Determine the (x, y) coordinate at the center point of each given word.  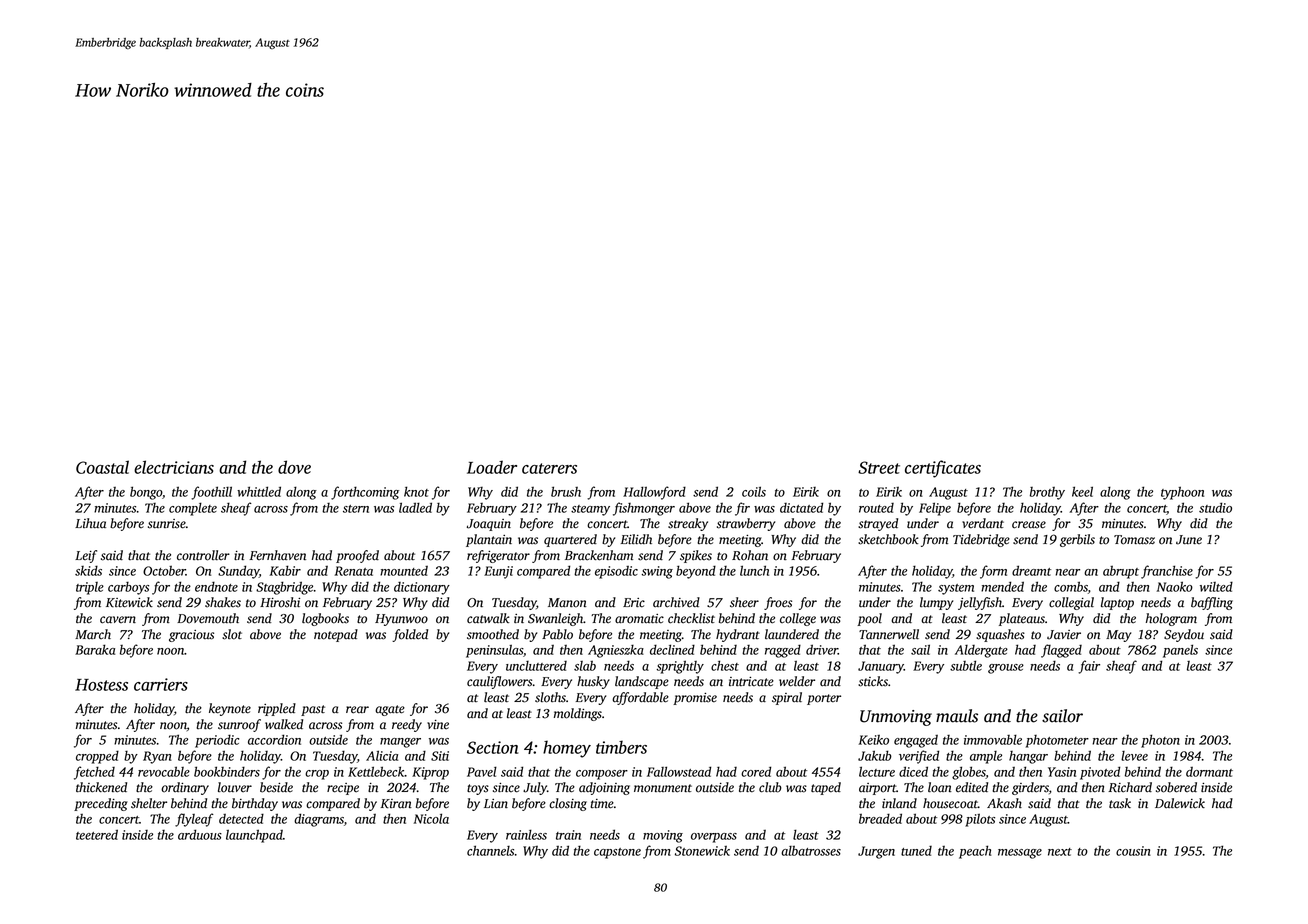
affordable (640, 698)
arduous (200, 834)
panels (1180, 651)
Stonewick (702, 851)
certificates (943, 469)
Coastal (102, 467)
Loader (492, 467)
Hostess (101, 685)
